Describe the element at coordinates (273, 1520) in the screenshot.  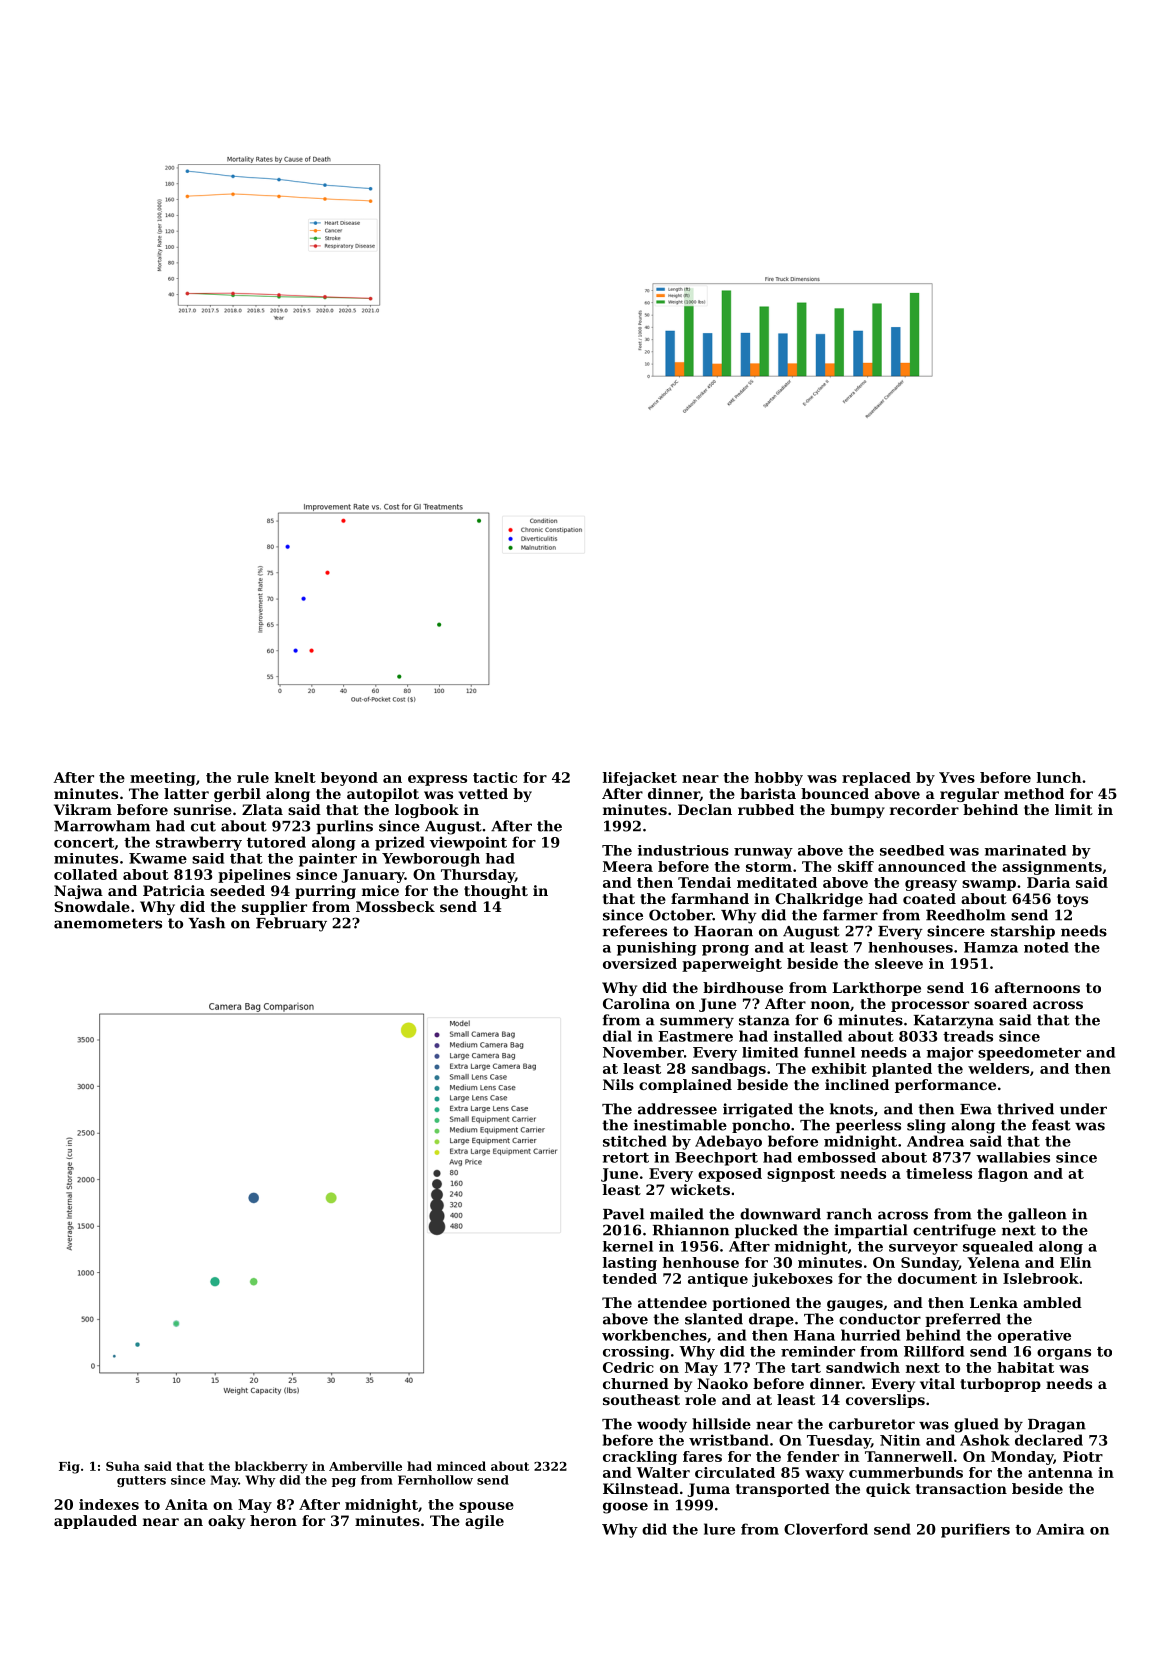
I see `heron` at that location.
